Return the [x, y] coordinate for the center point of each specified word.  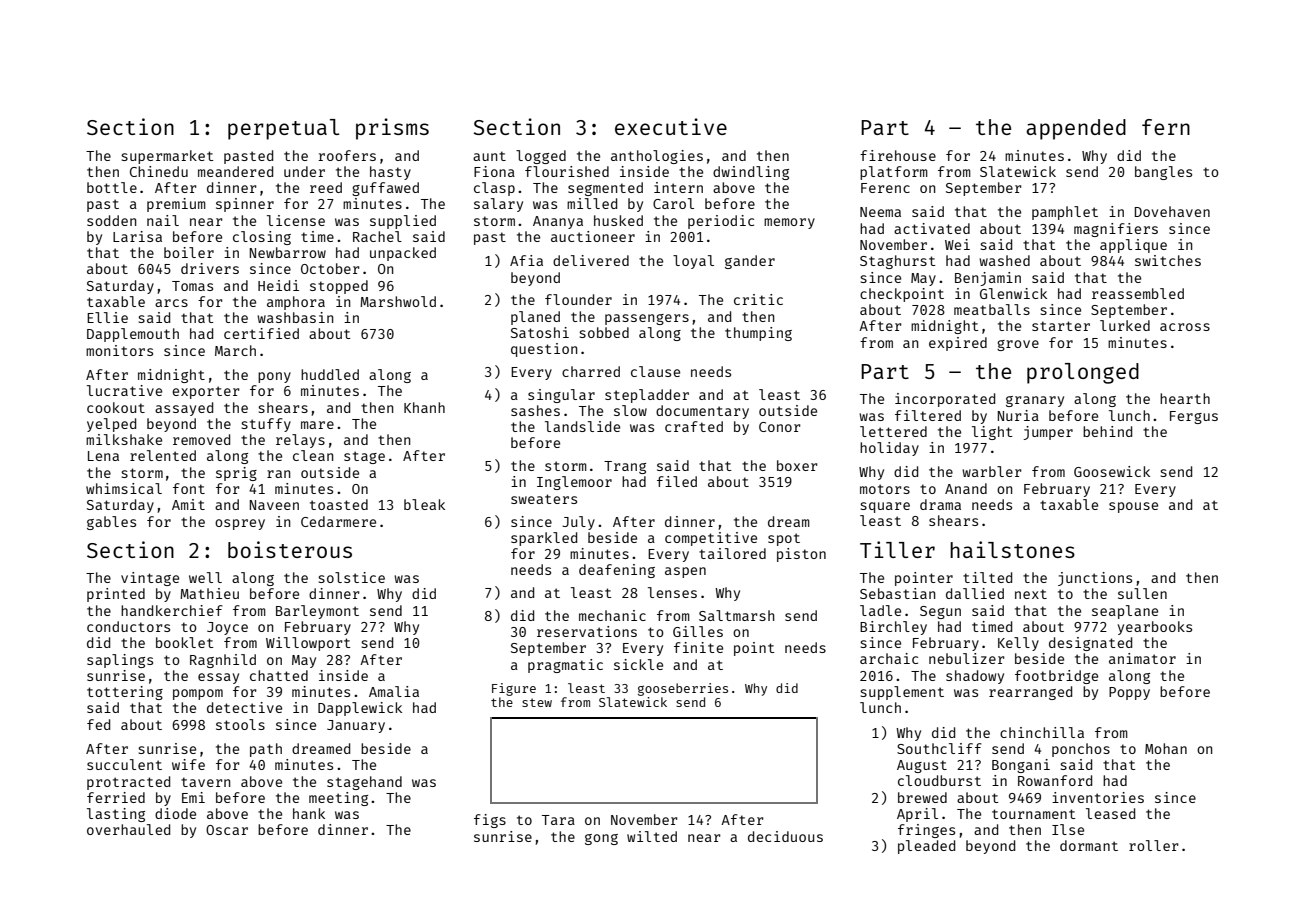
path [266, 750]
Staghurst [898, 262]
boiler [189, 252]
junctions [1095, 579]
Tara [558, 820]
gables [111, 523]
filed [677, 481]
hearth [1185, 398]
